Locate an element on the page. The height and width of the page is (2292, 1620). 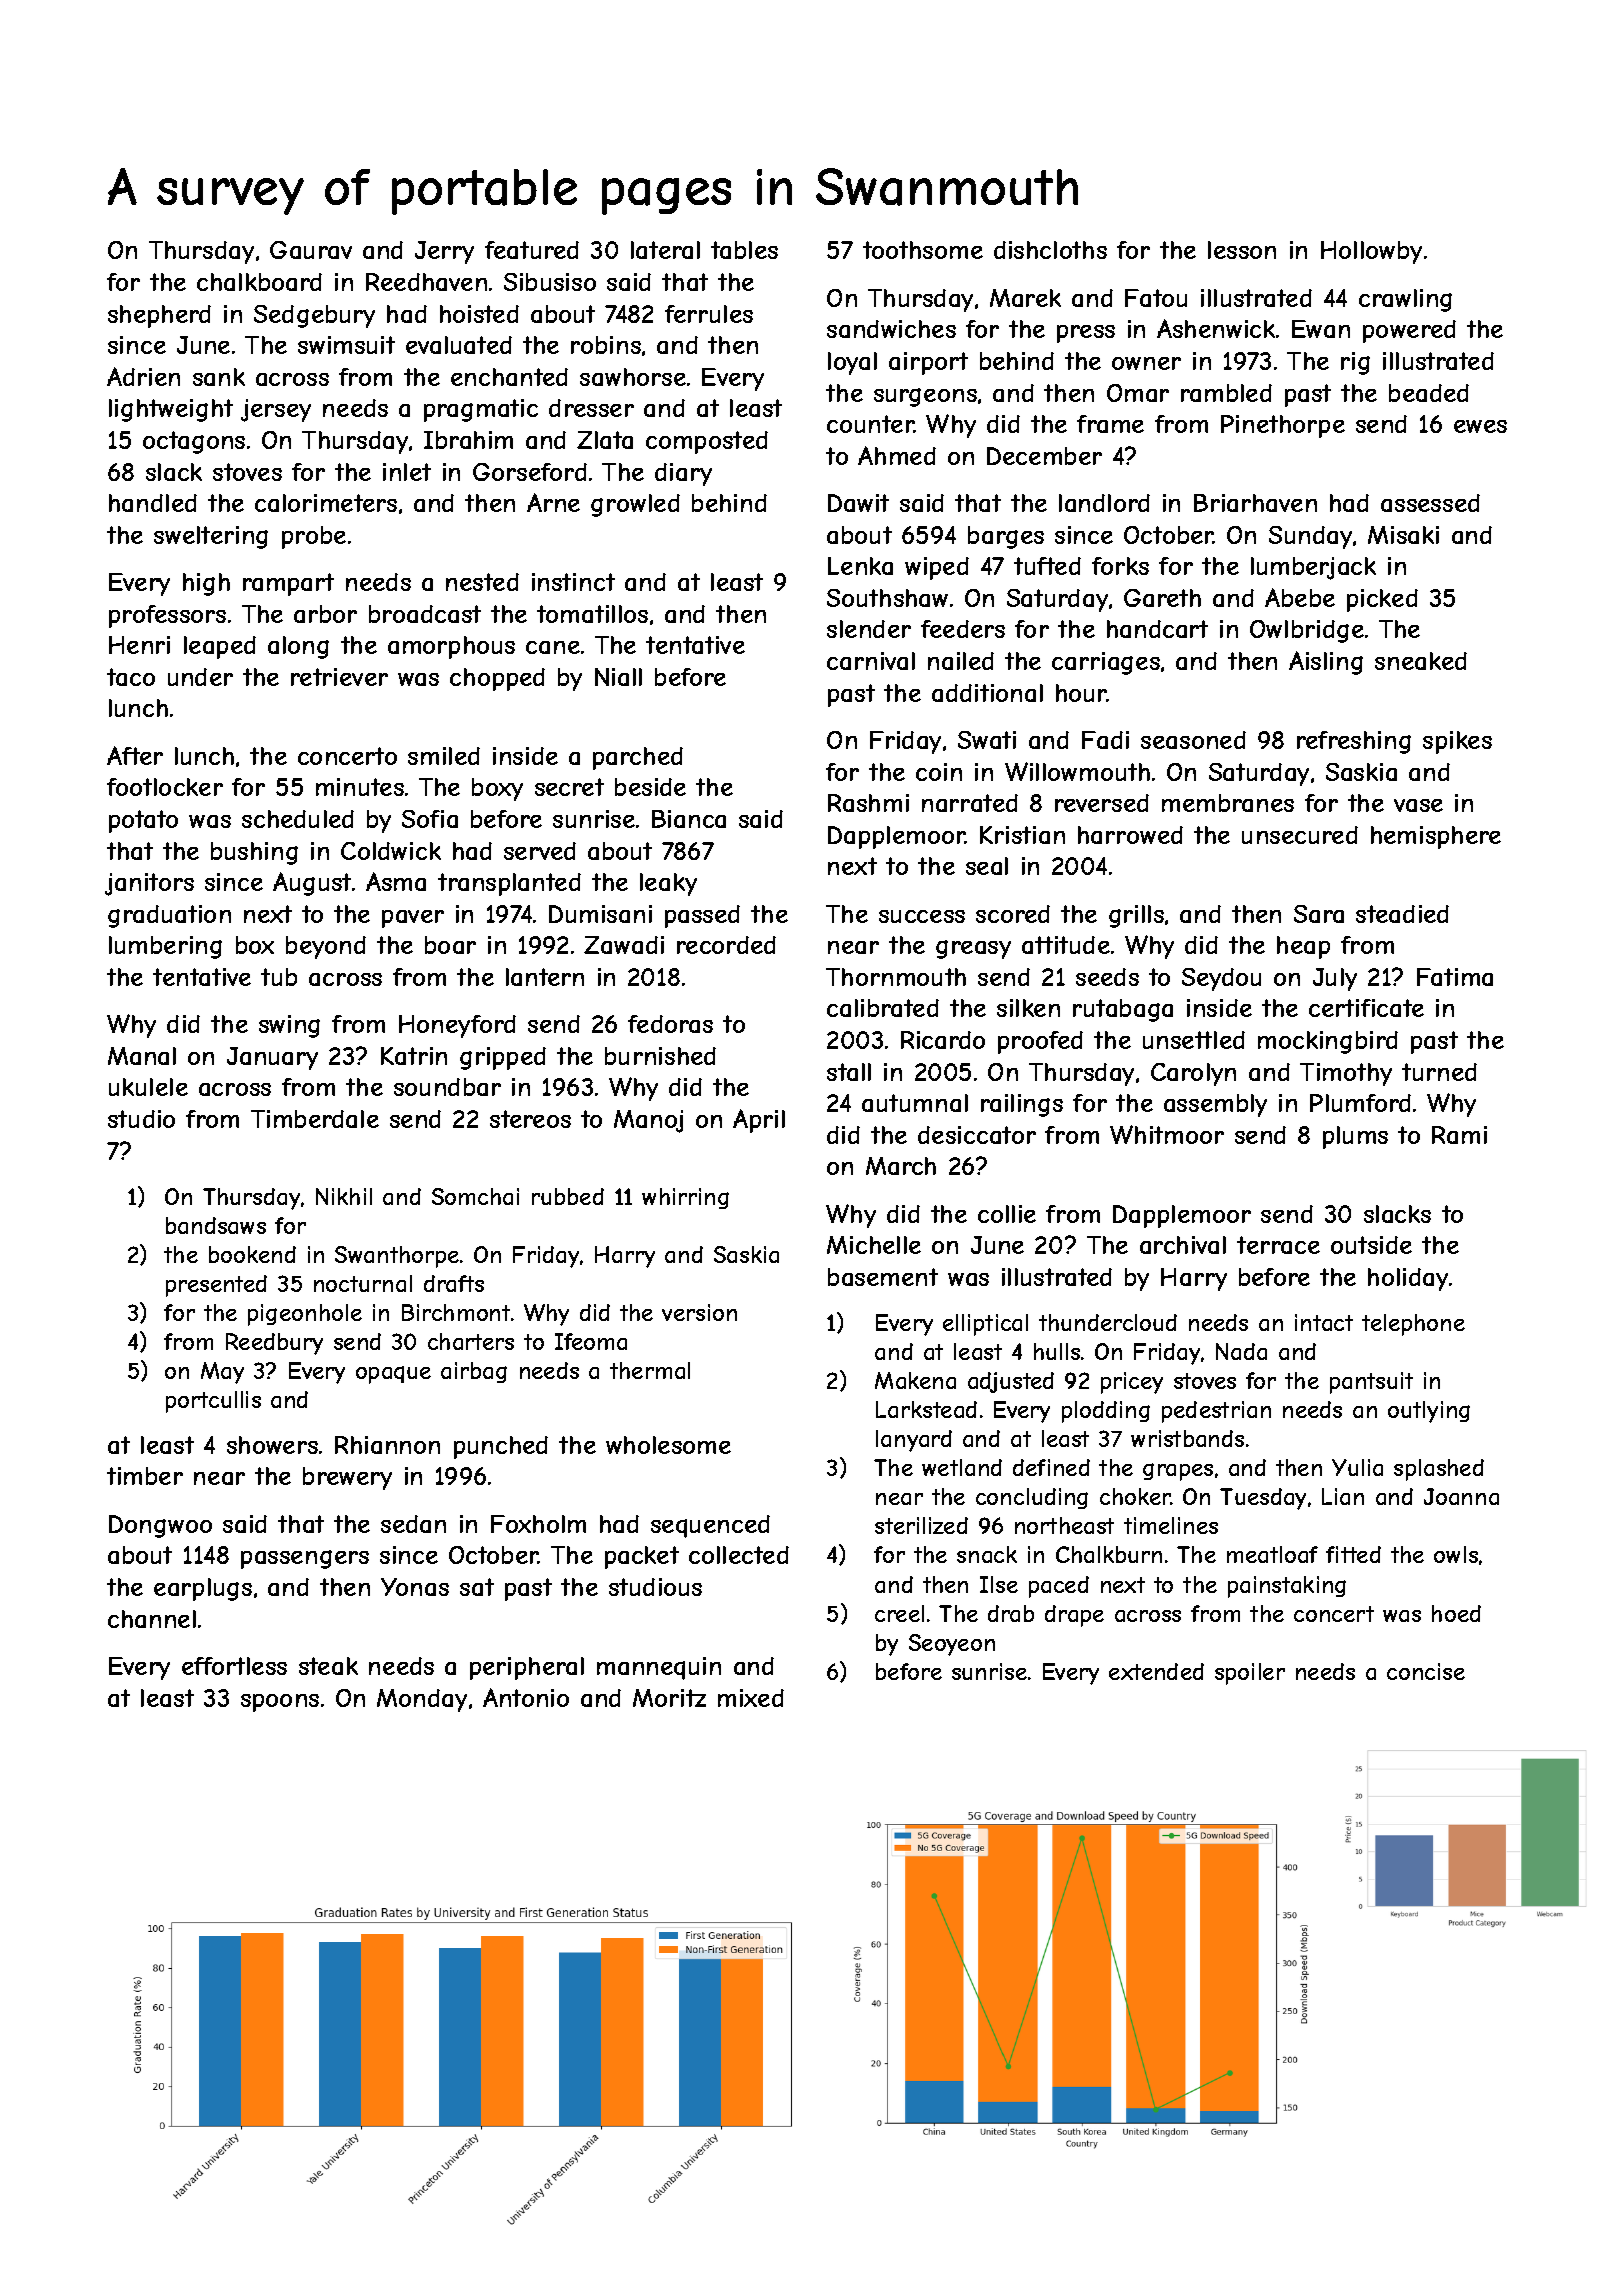
powered is located at coordinates (1409, 331).
